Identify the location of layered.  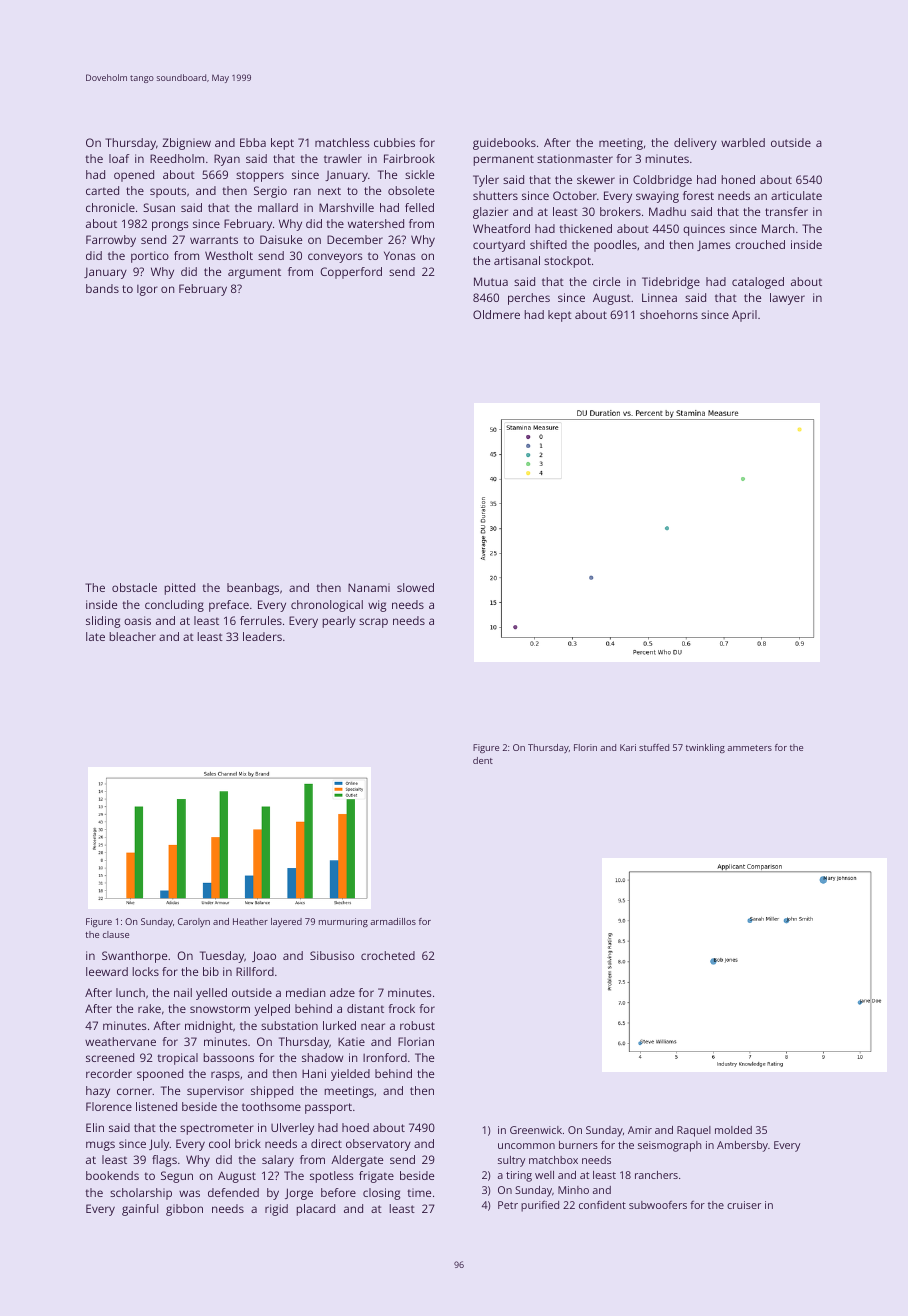
(286, 922).
